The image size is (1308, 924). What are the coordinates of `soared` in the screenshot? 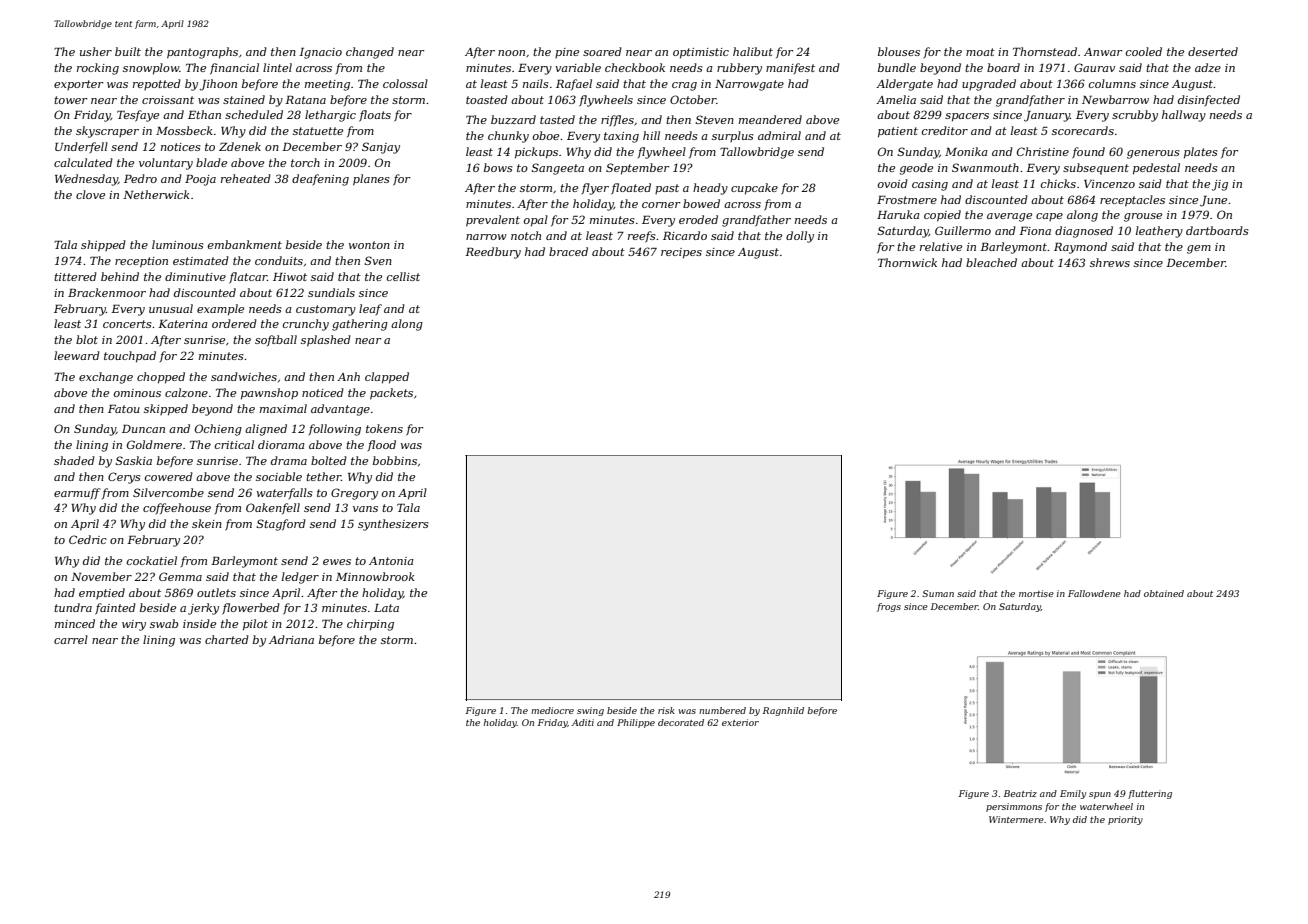 It's located at (602, 51).
